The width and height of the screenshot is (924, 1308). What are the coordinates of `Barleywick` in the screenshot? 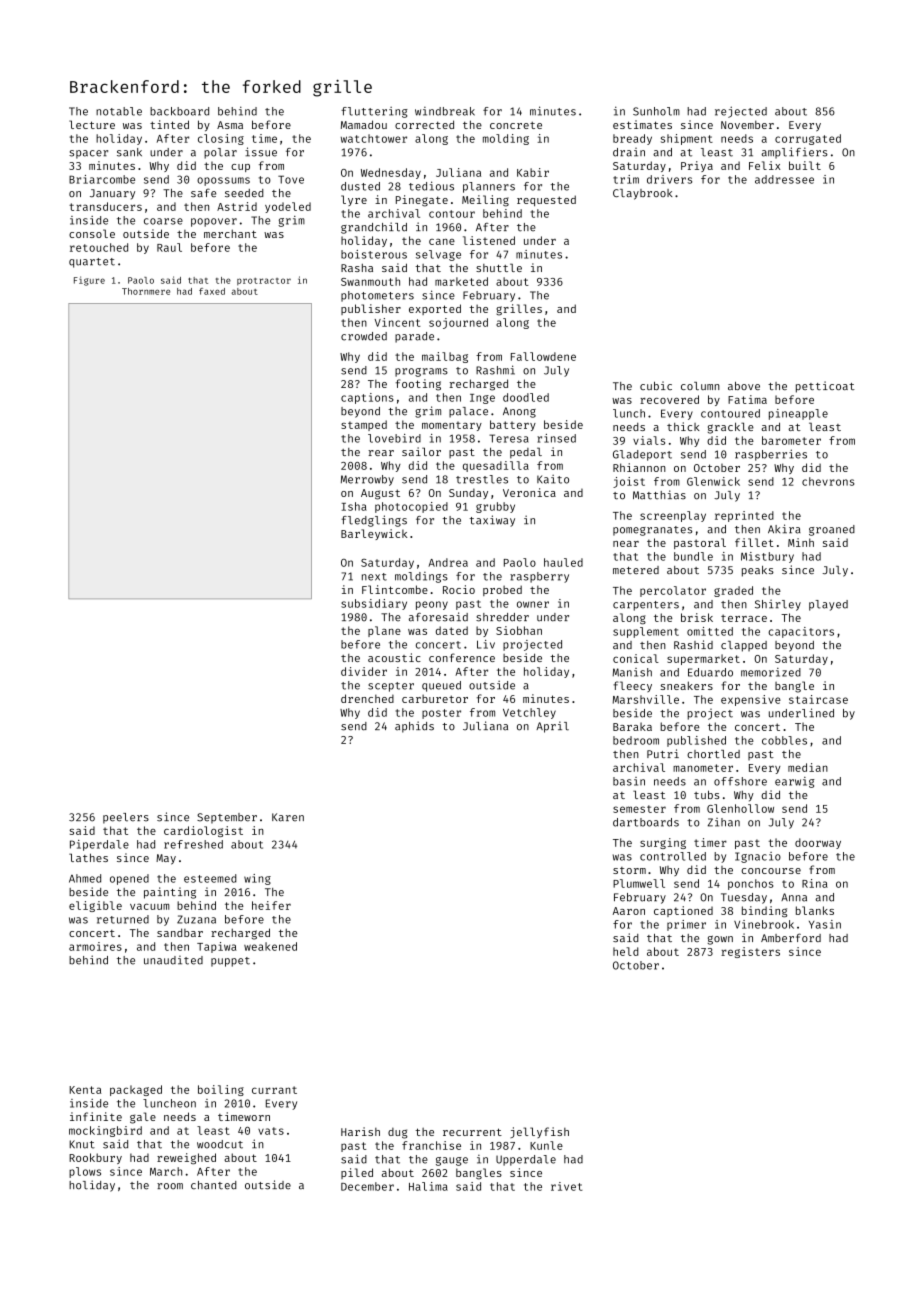 It's located at (374, 534).
